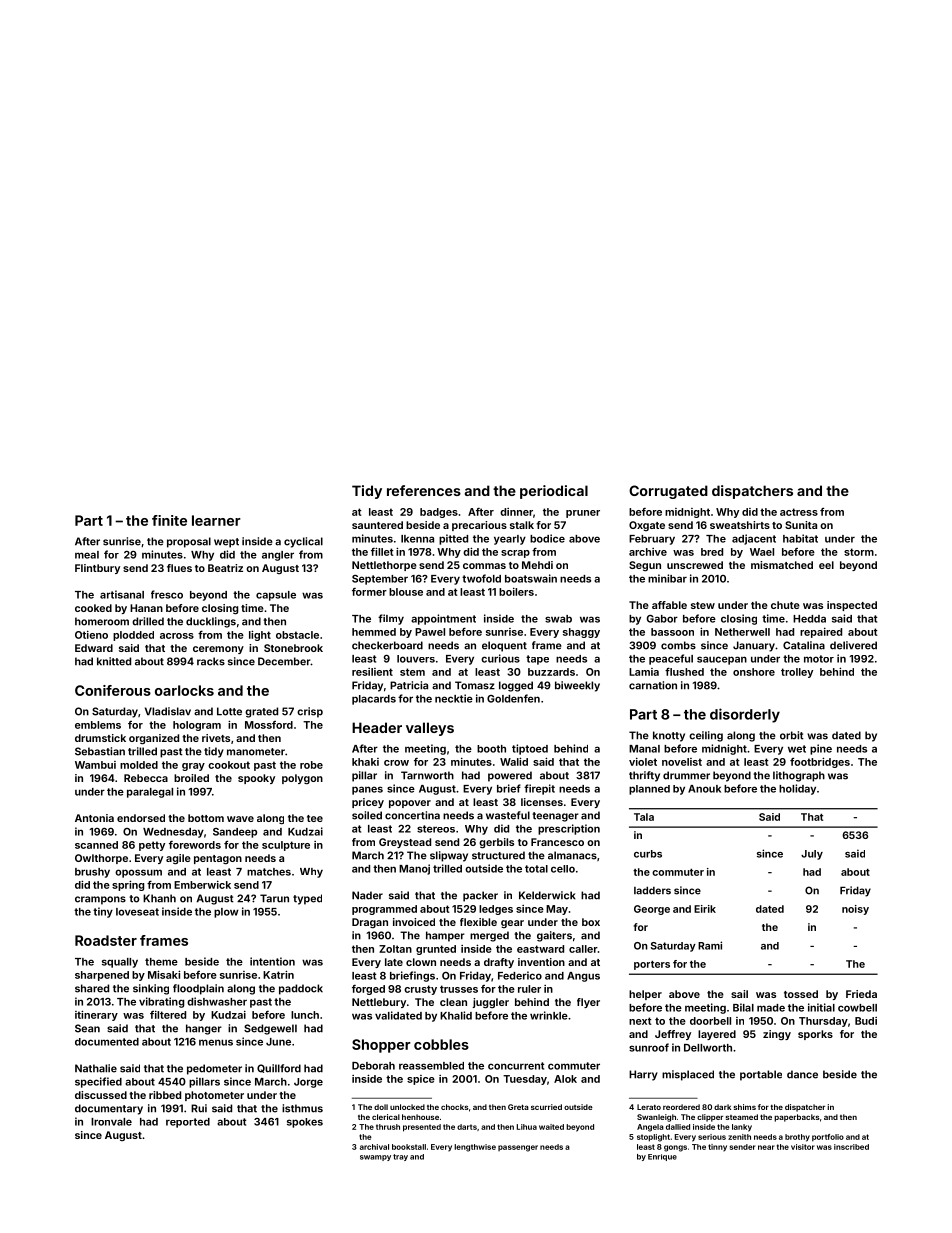  Describe the element at coordinates (797, 673) in the screenshot. I see `trolley` at that location.
